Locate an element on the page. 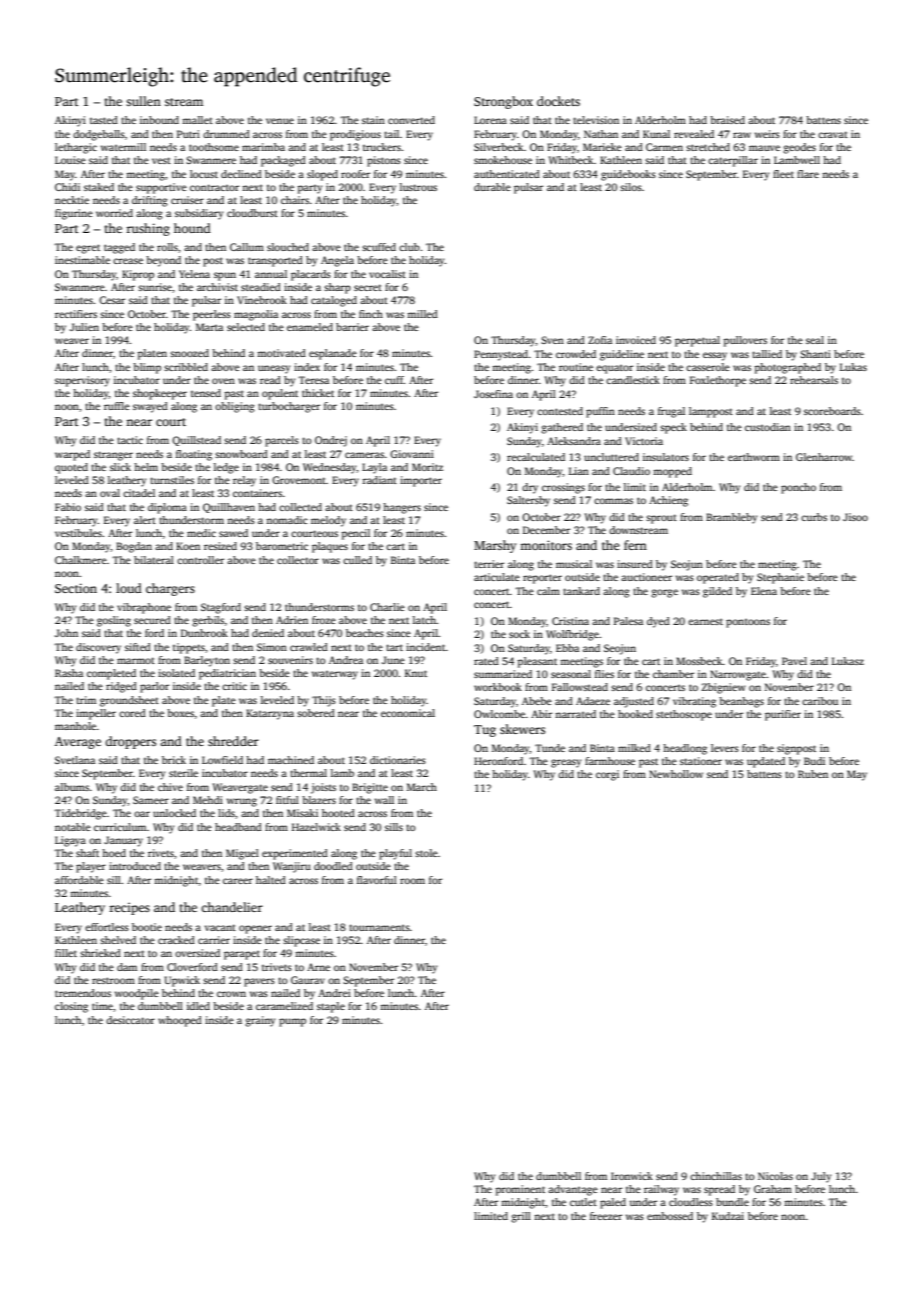 The width and height of the document is (924, 1308). Kudzai is located at coordinates (728, 1216).
